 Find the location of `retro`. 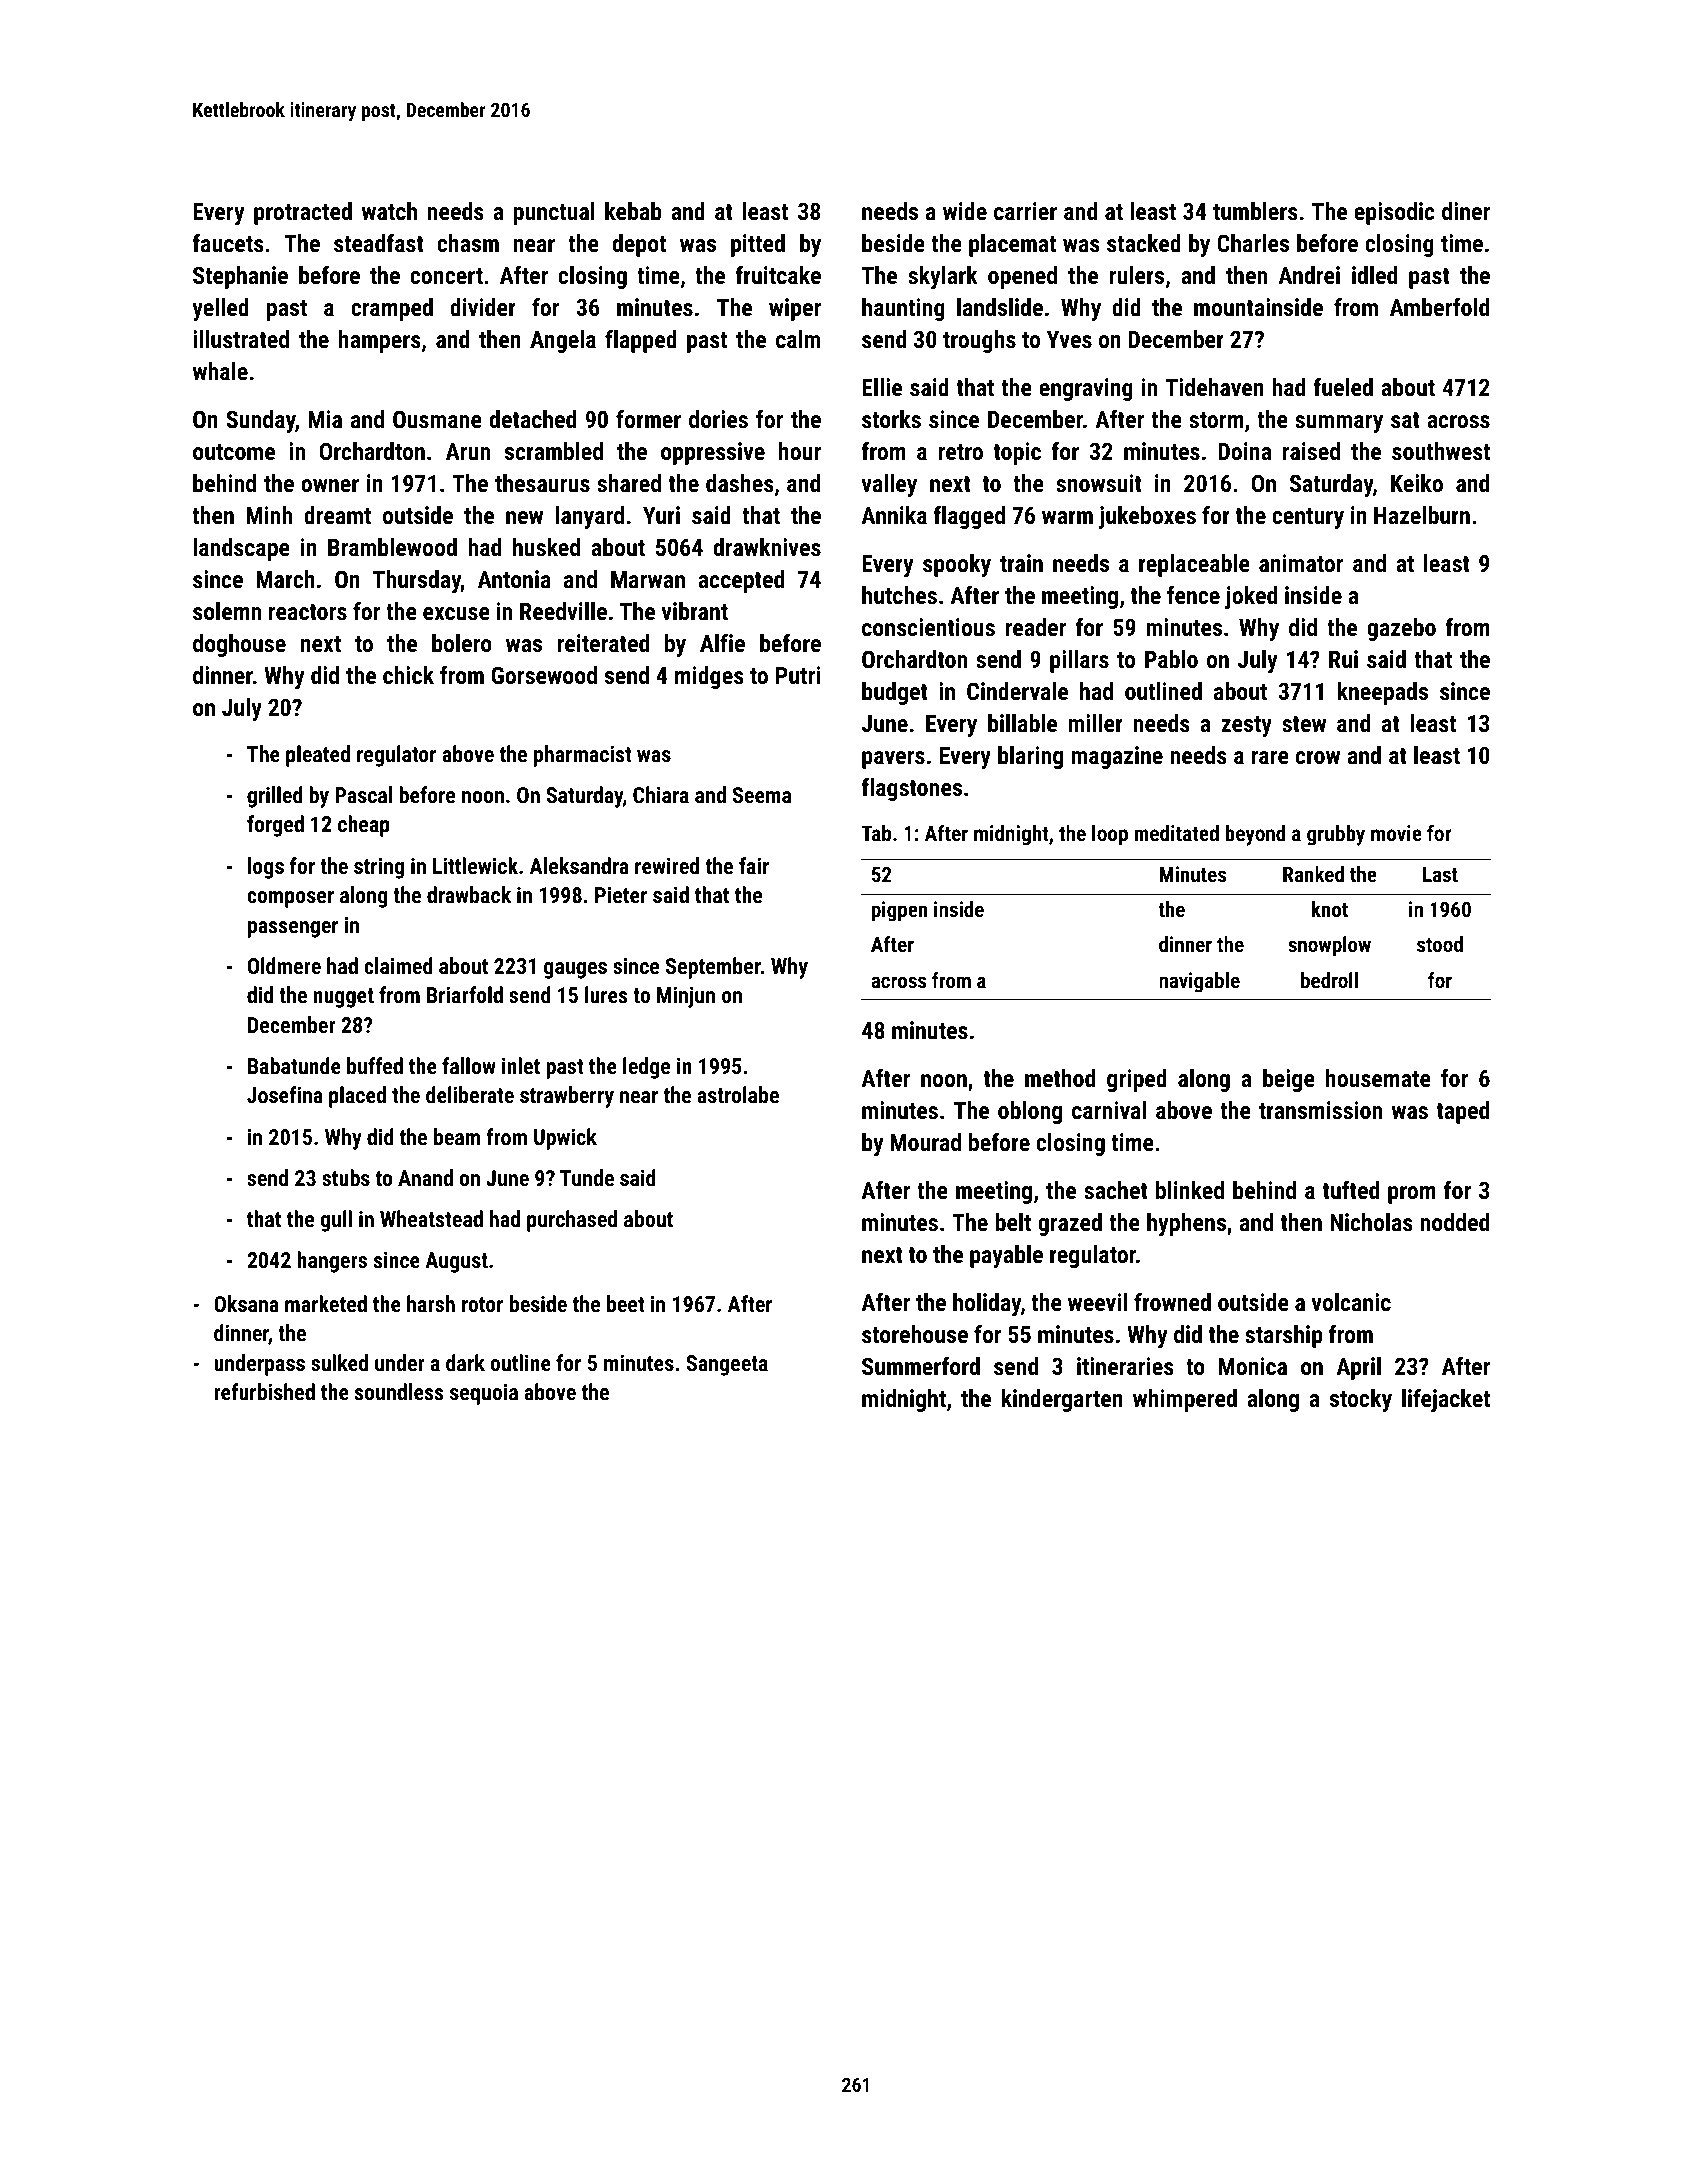

retro is located at coordinates (960, 452).
